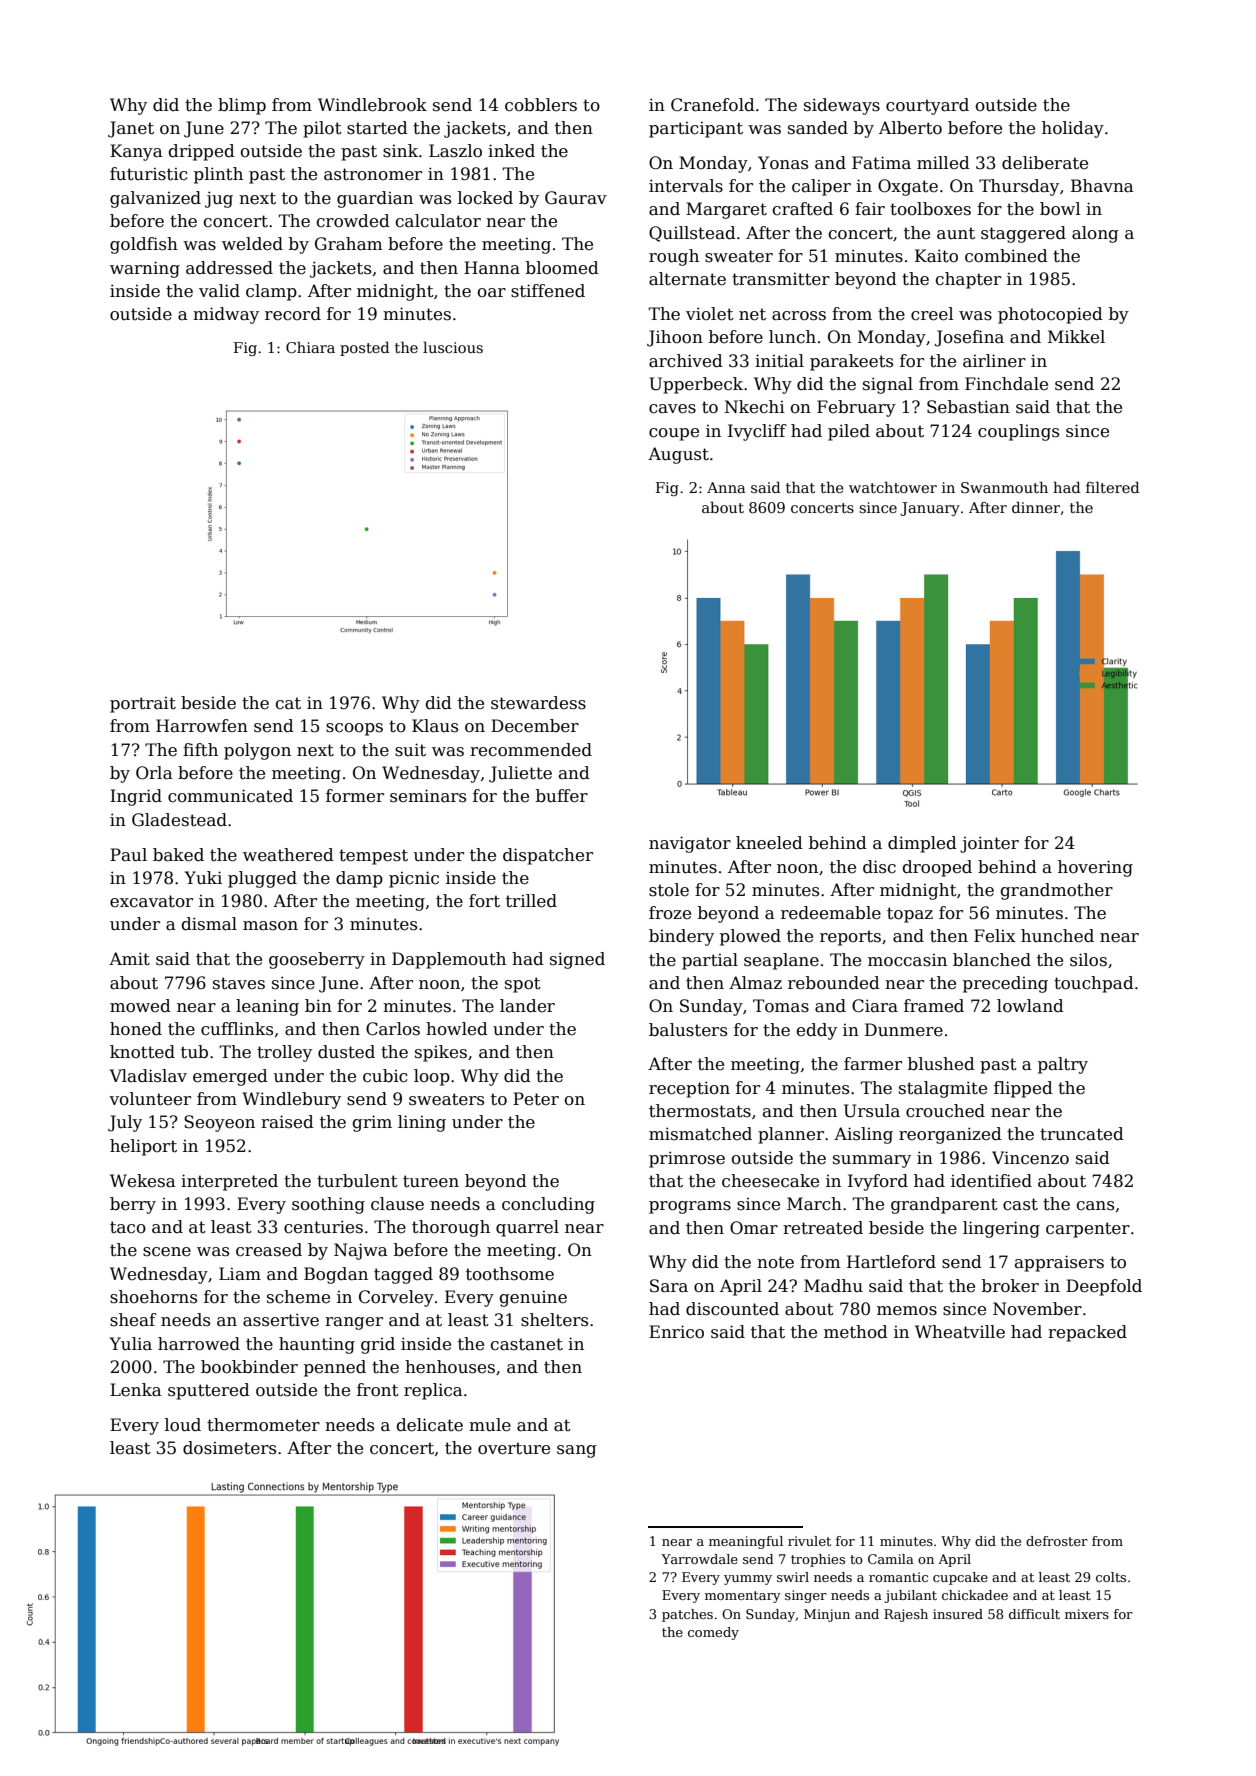 This screenshot has width=1256, height=1776. I want to click on courtyard, so click(927, 106).
